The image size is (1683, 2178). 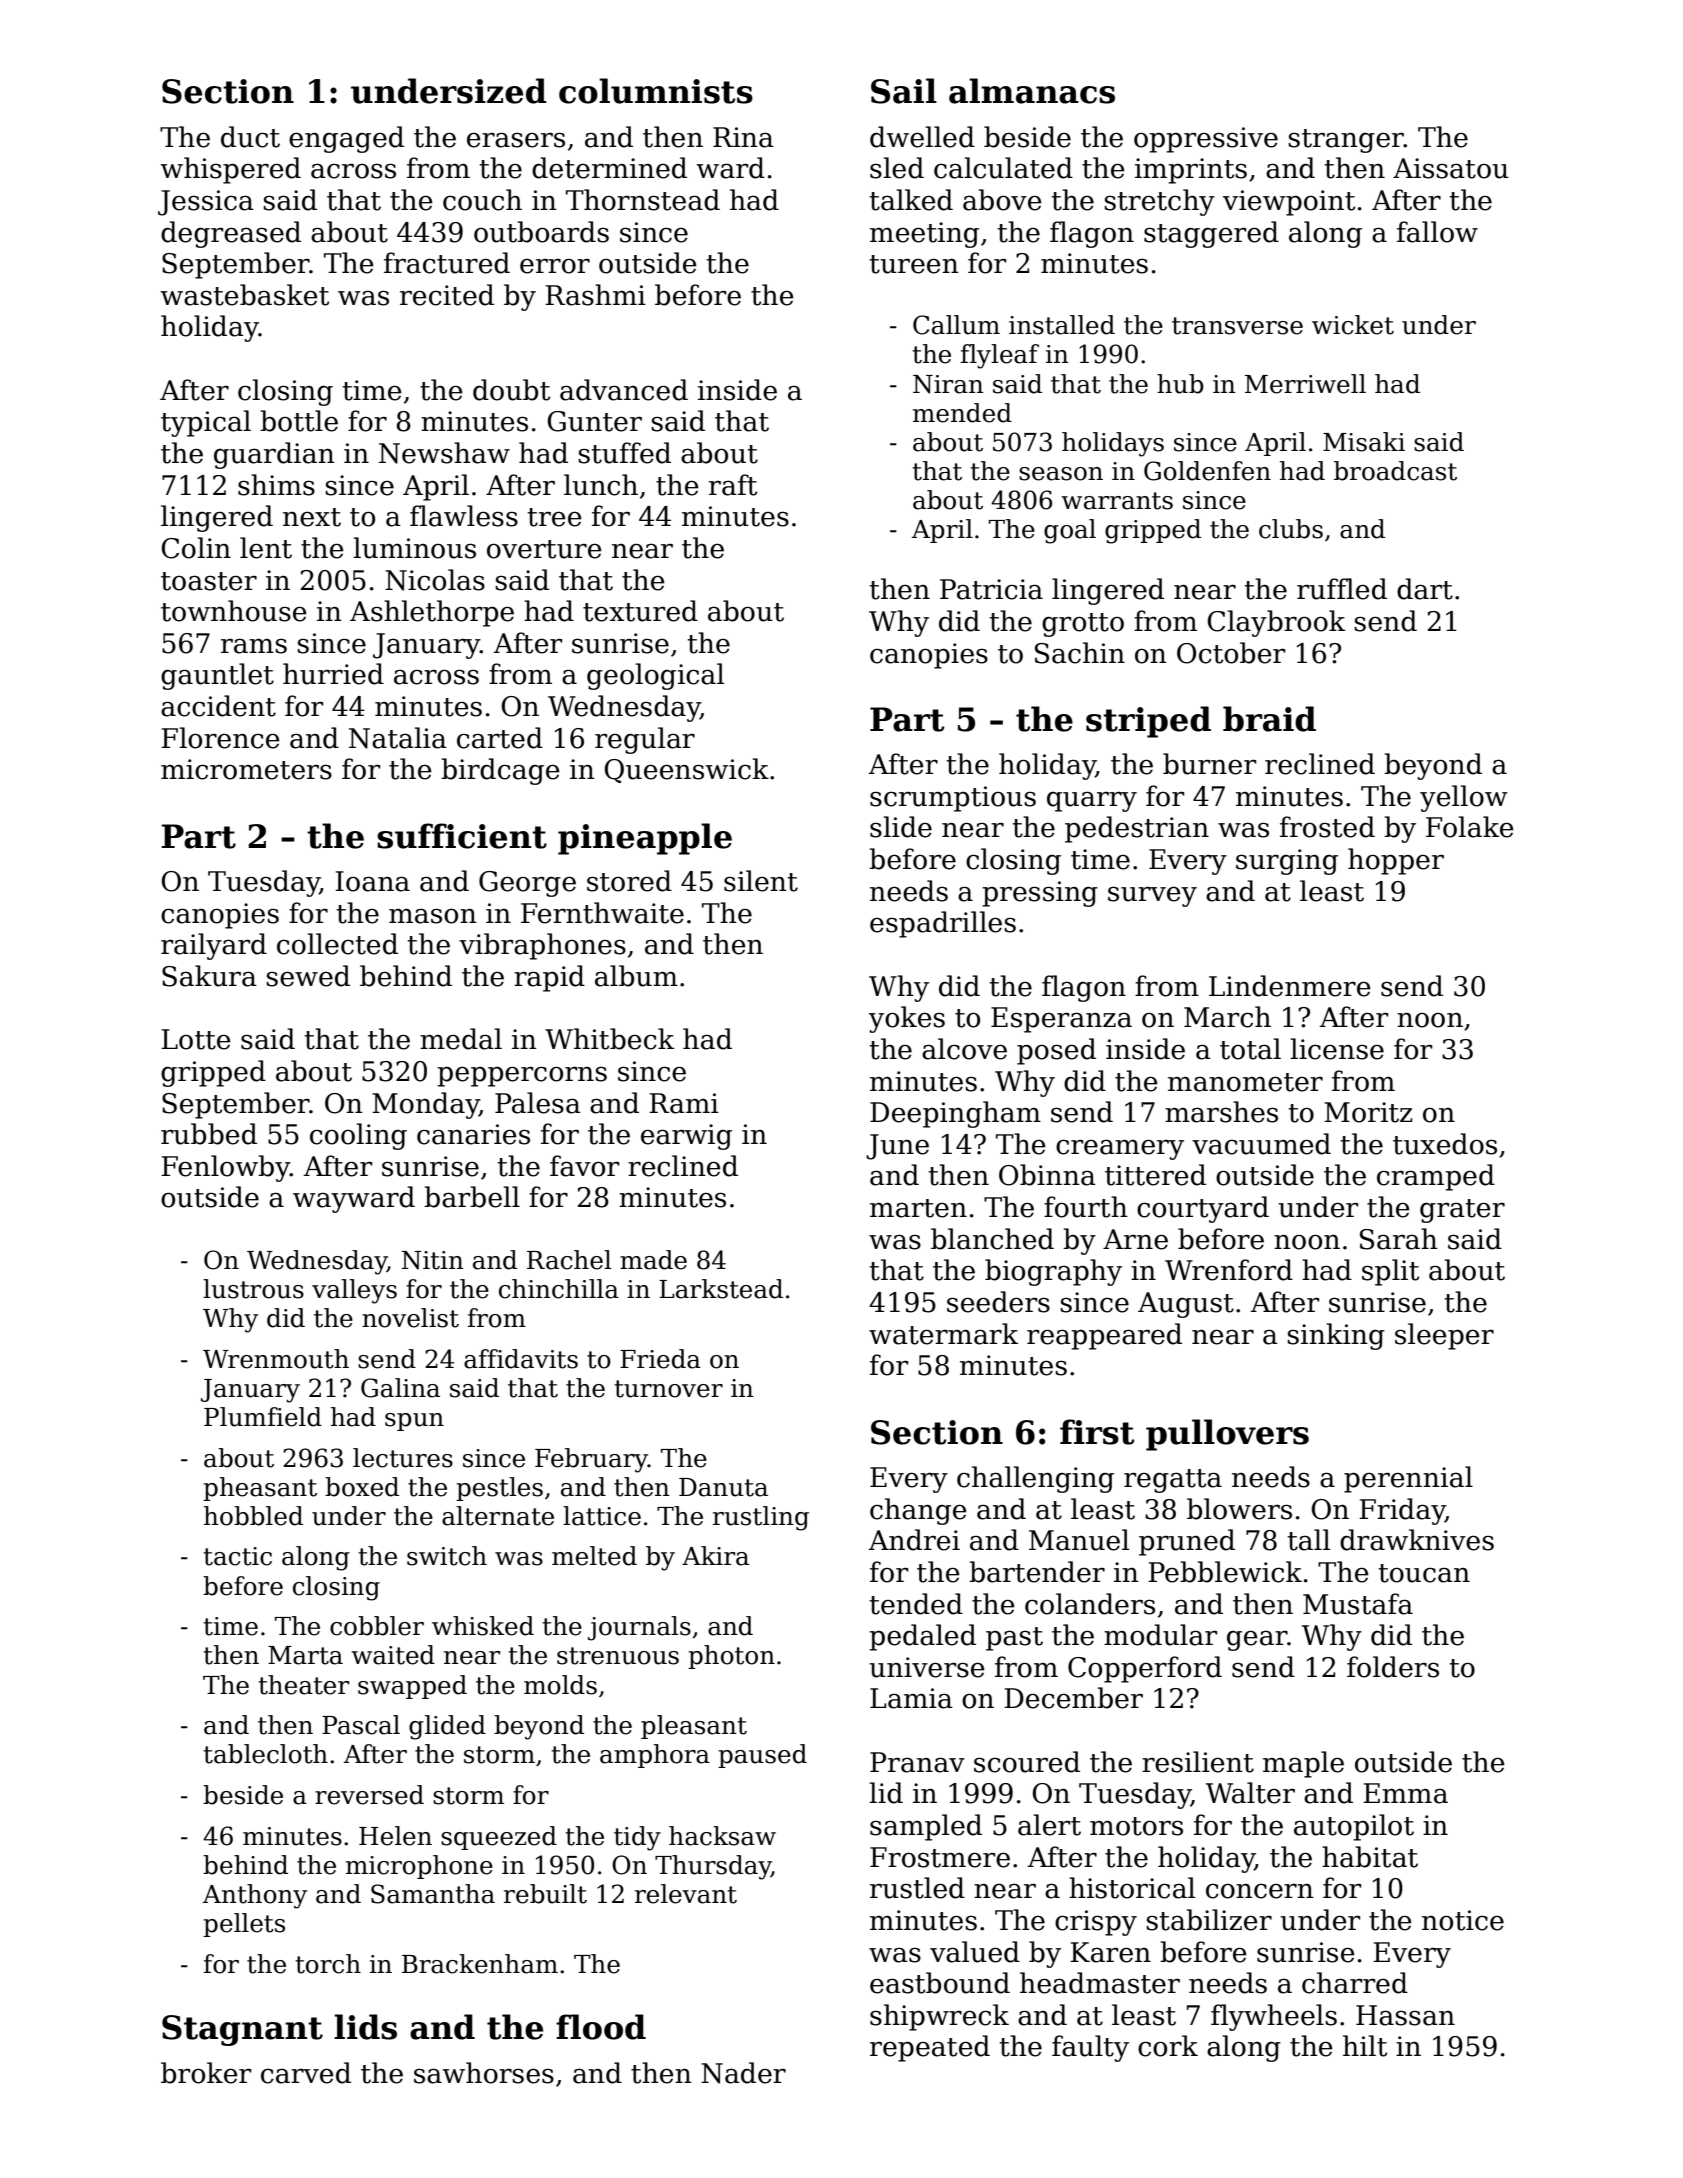 What do you see at coordinates (733, 485) in the screenshot?
I see `raft` at bounding box center [733, 485].
